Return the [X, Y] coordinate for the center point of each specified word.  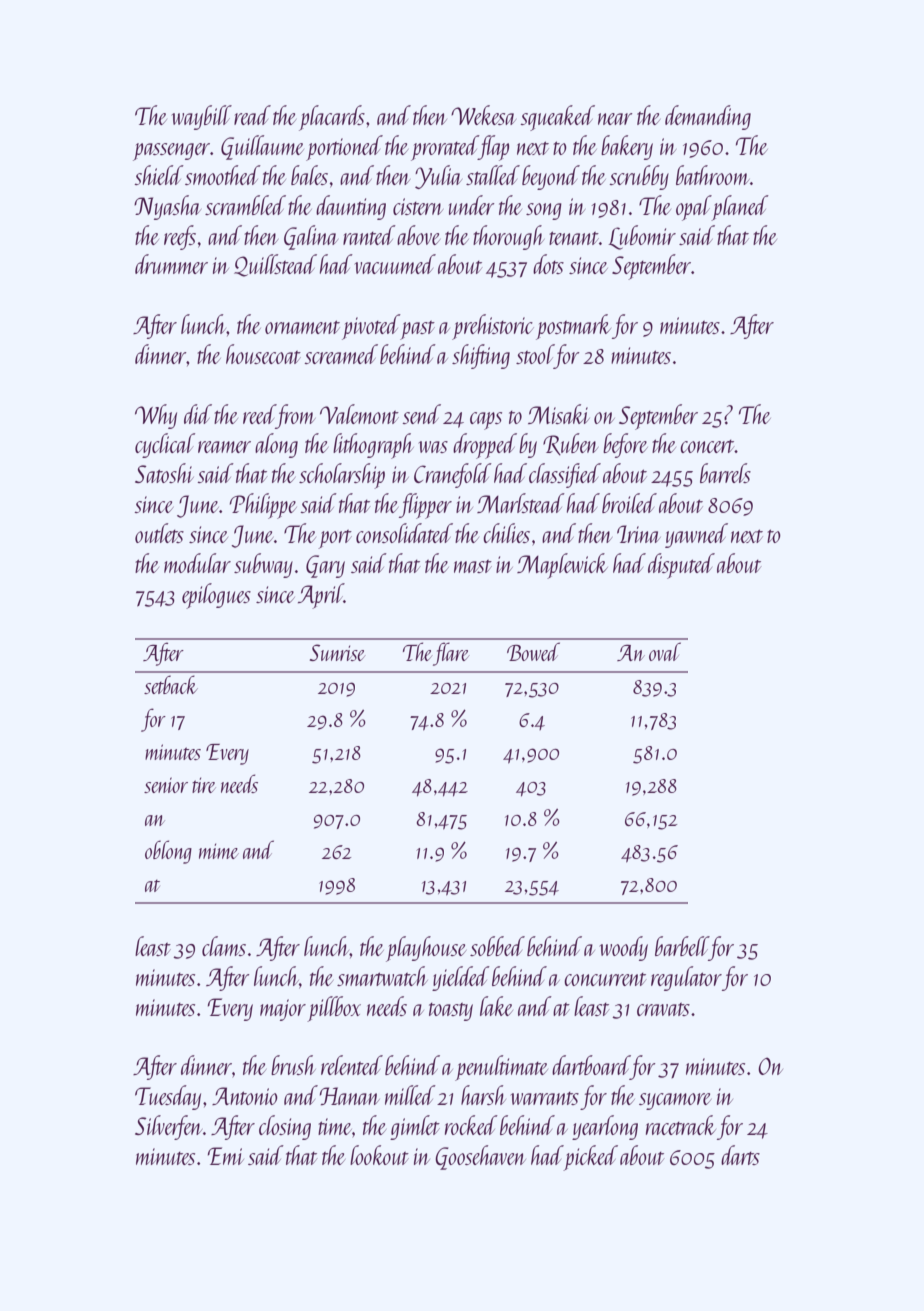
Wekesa [483, 115]
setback [171, 684]
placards [332, 118]
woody [624, 948]
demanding [708, 117]
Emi [226, 1156]
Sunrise [337, 652]
